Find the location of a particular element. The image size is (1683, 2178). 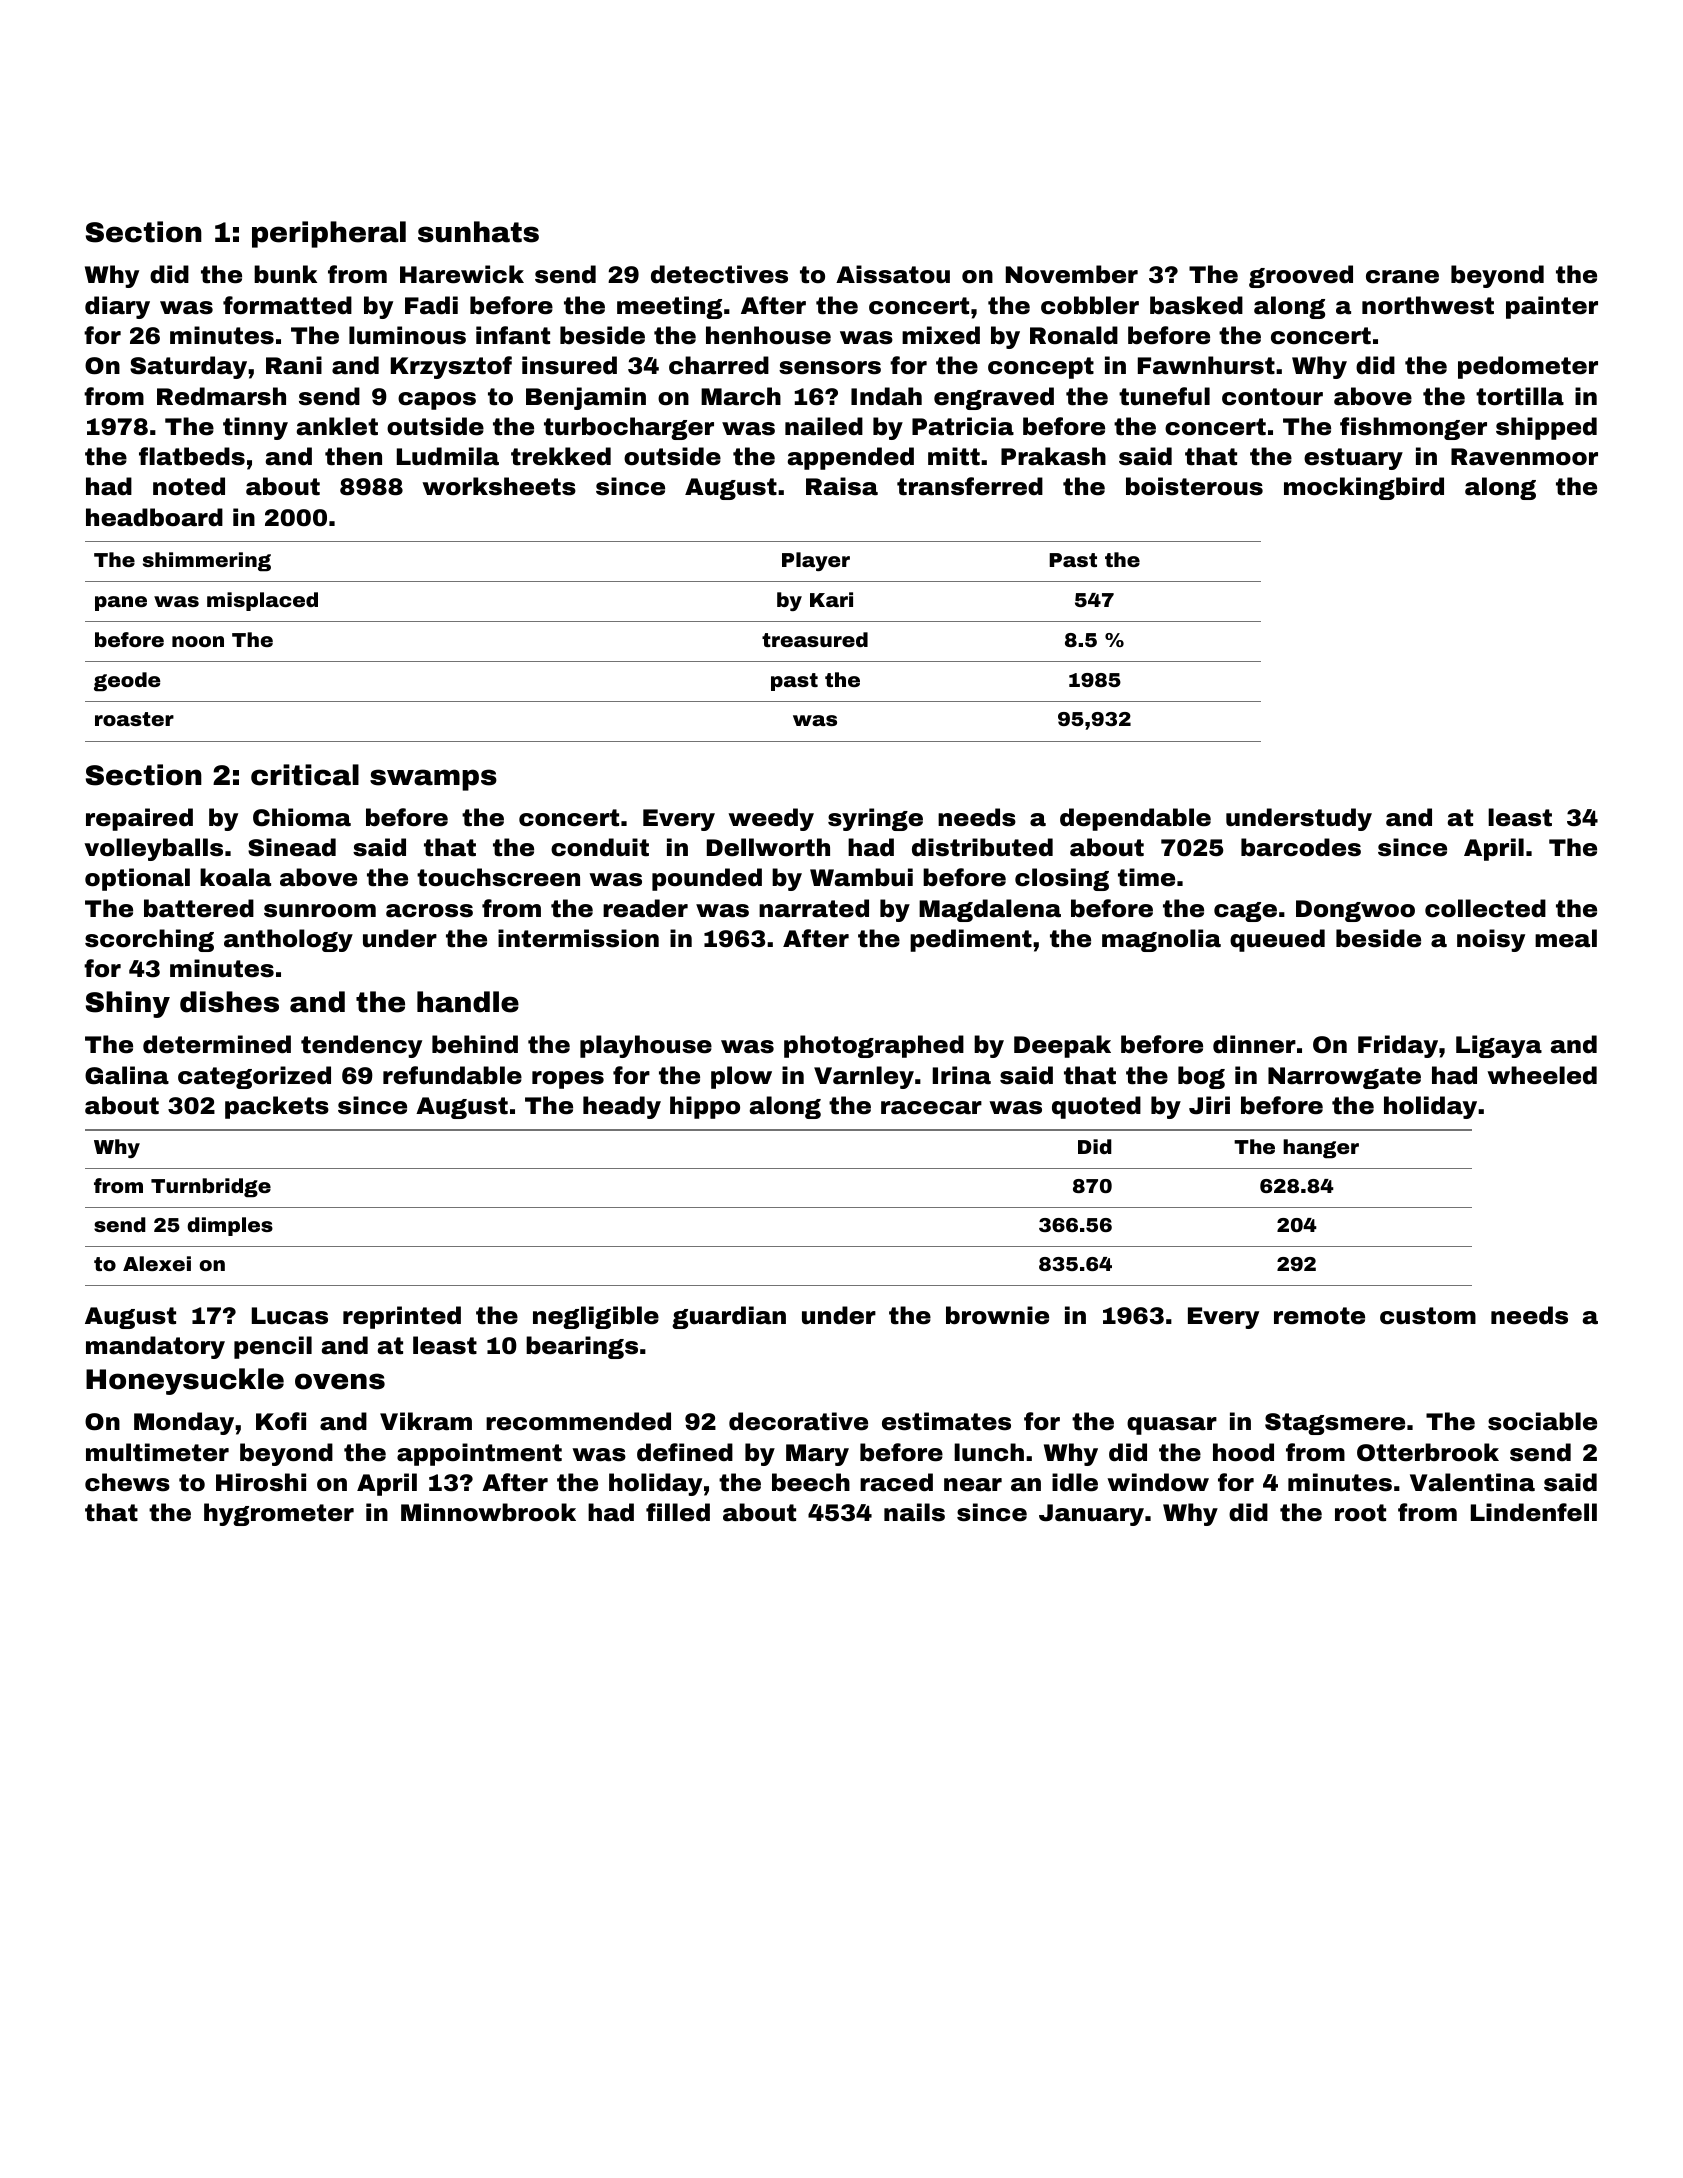

January is located at coordinates (1091, 1515).
